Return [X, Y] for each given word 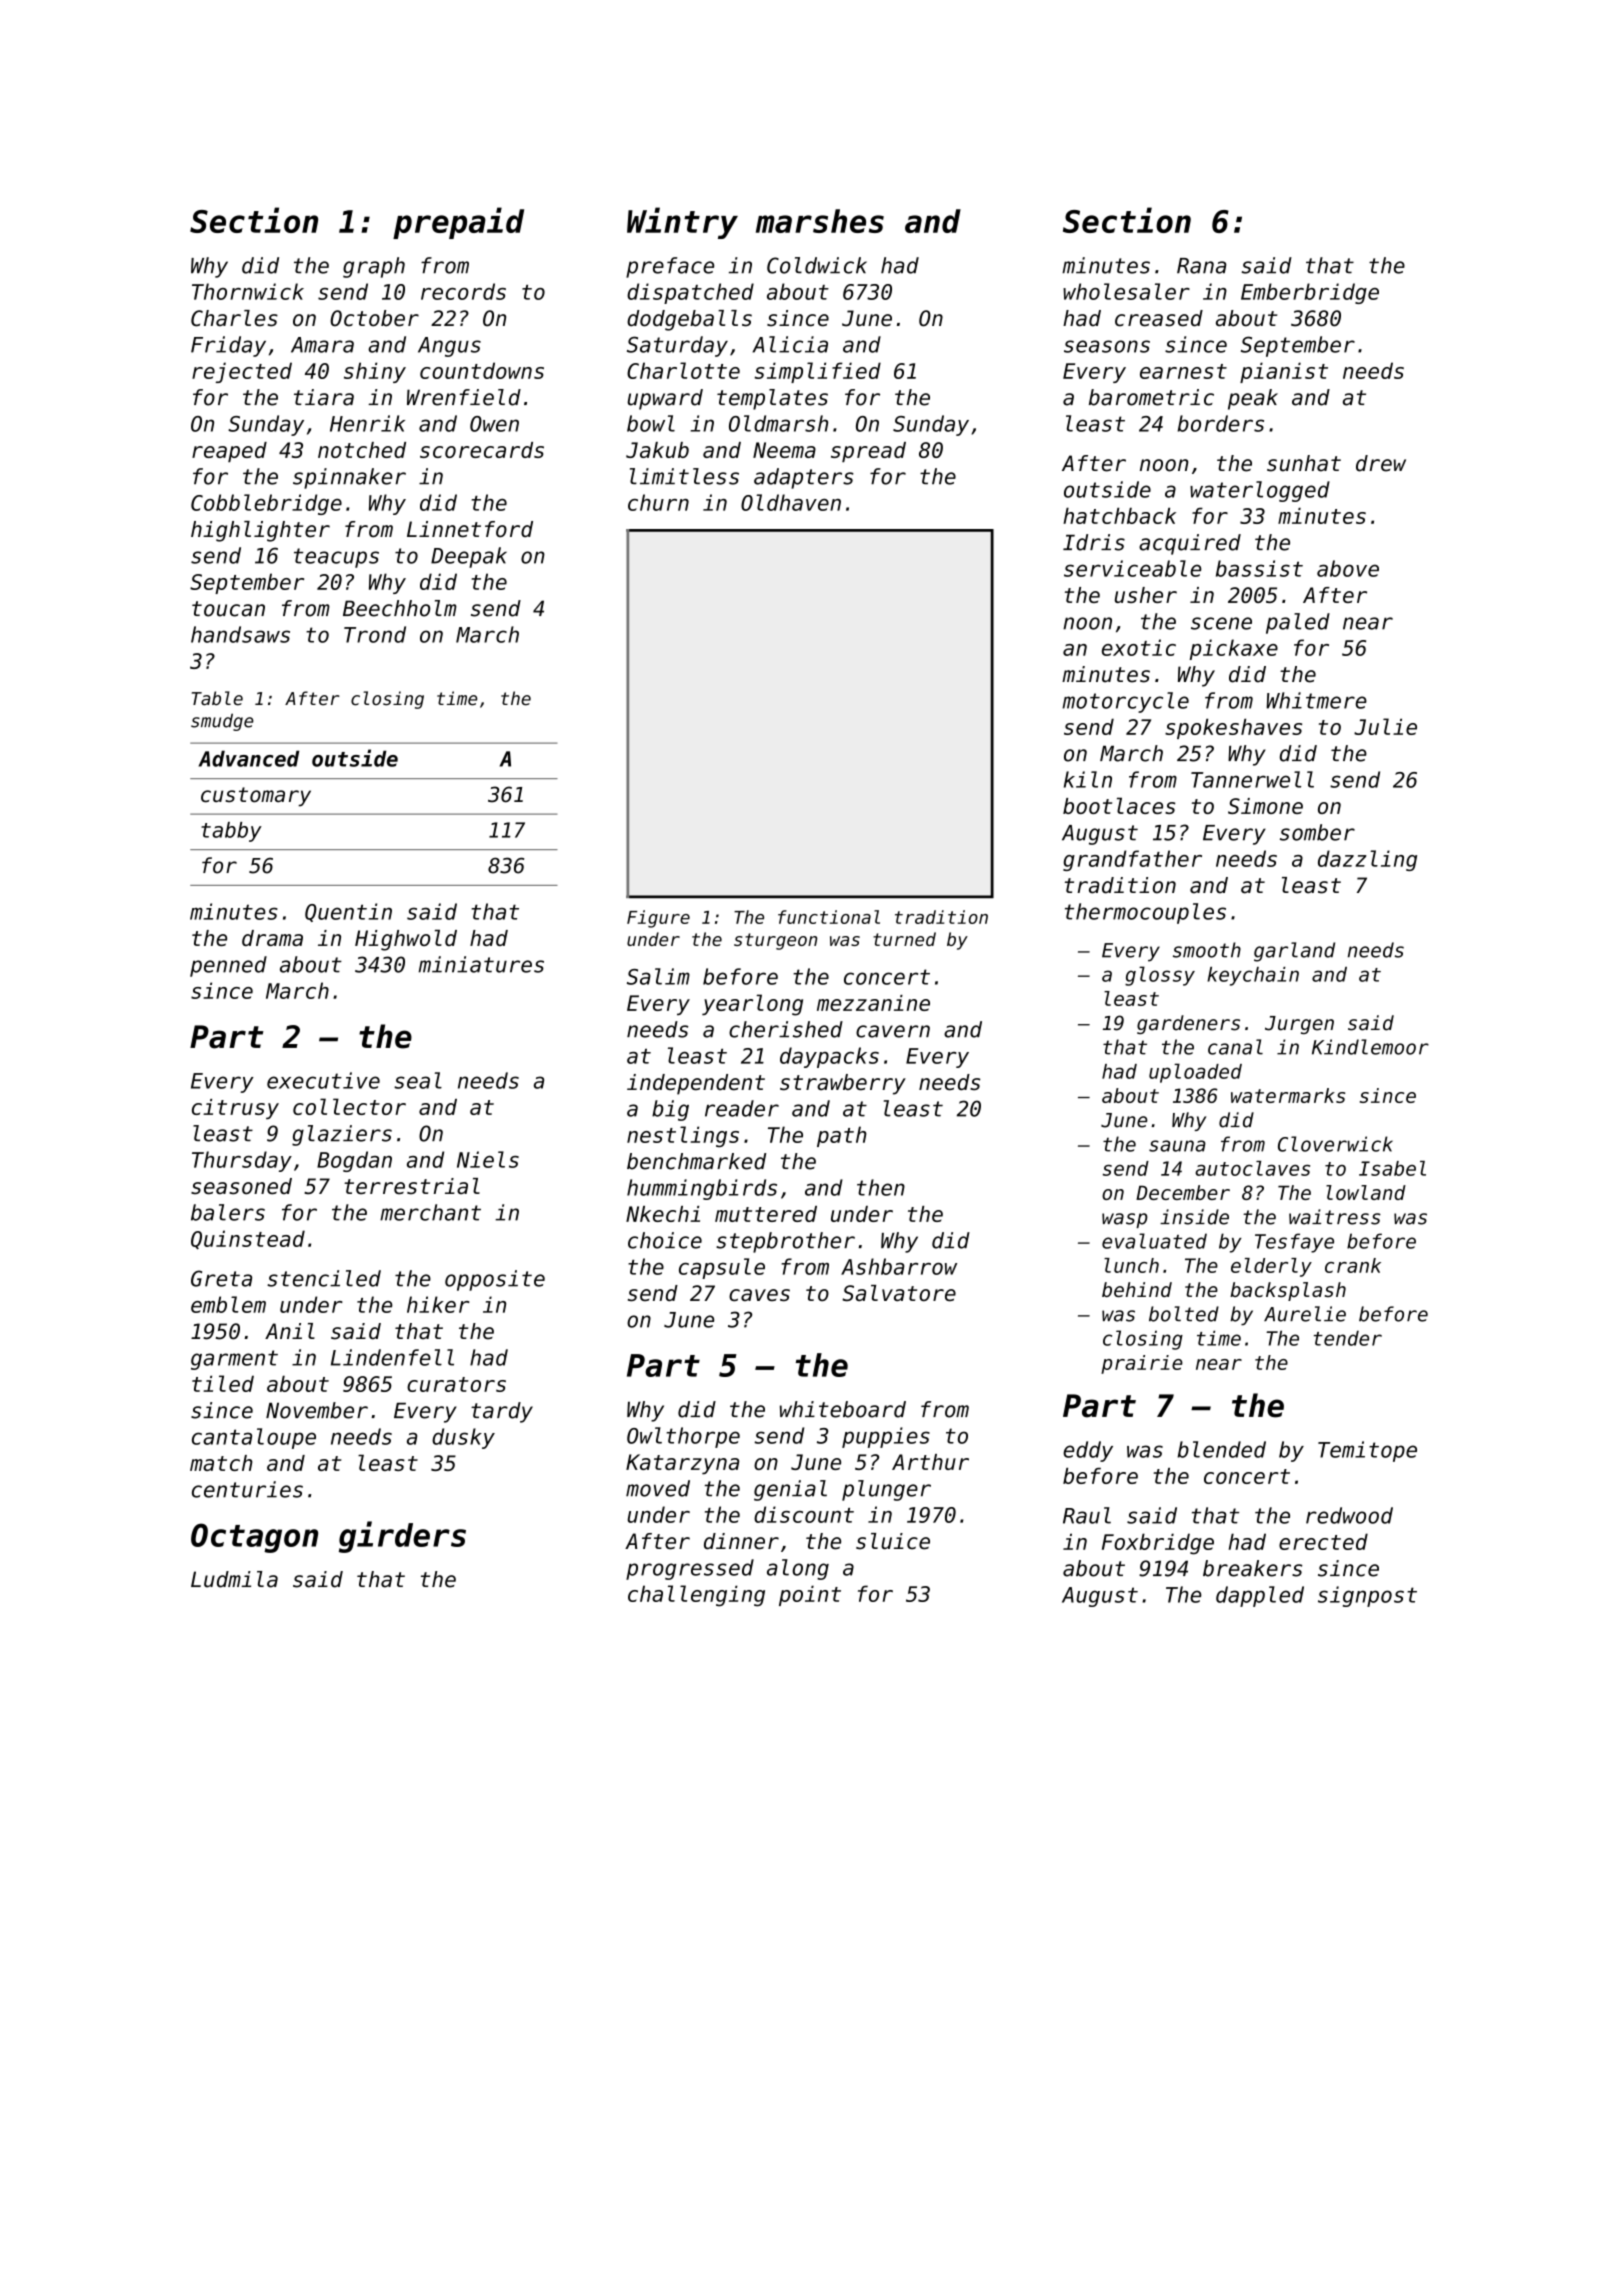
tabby [231, 832]
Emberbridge [1310, 293]
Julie [1385, 726]
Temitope [1367, 1451]
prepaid [458, 223]
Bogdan [354, 1161]
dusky [463, 1438]
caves [759, 1295]
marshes [820, 221]
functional [829, 917]
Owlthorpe [683, 1437]
